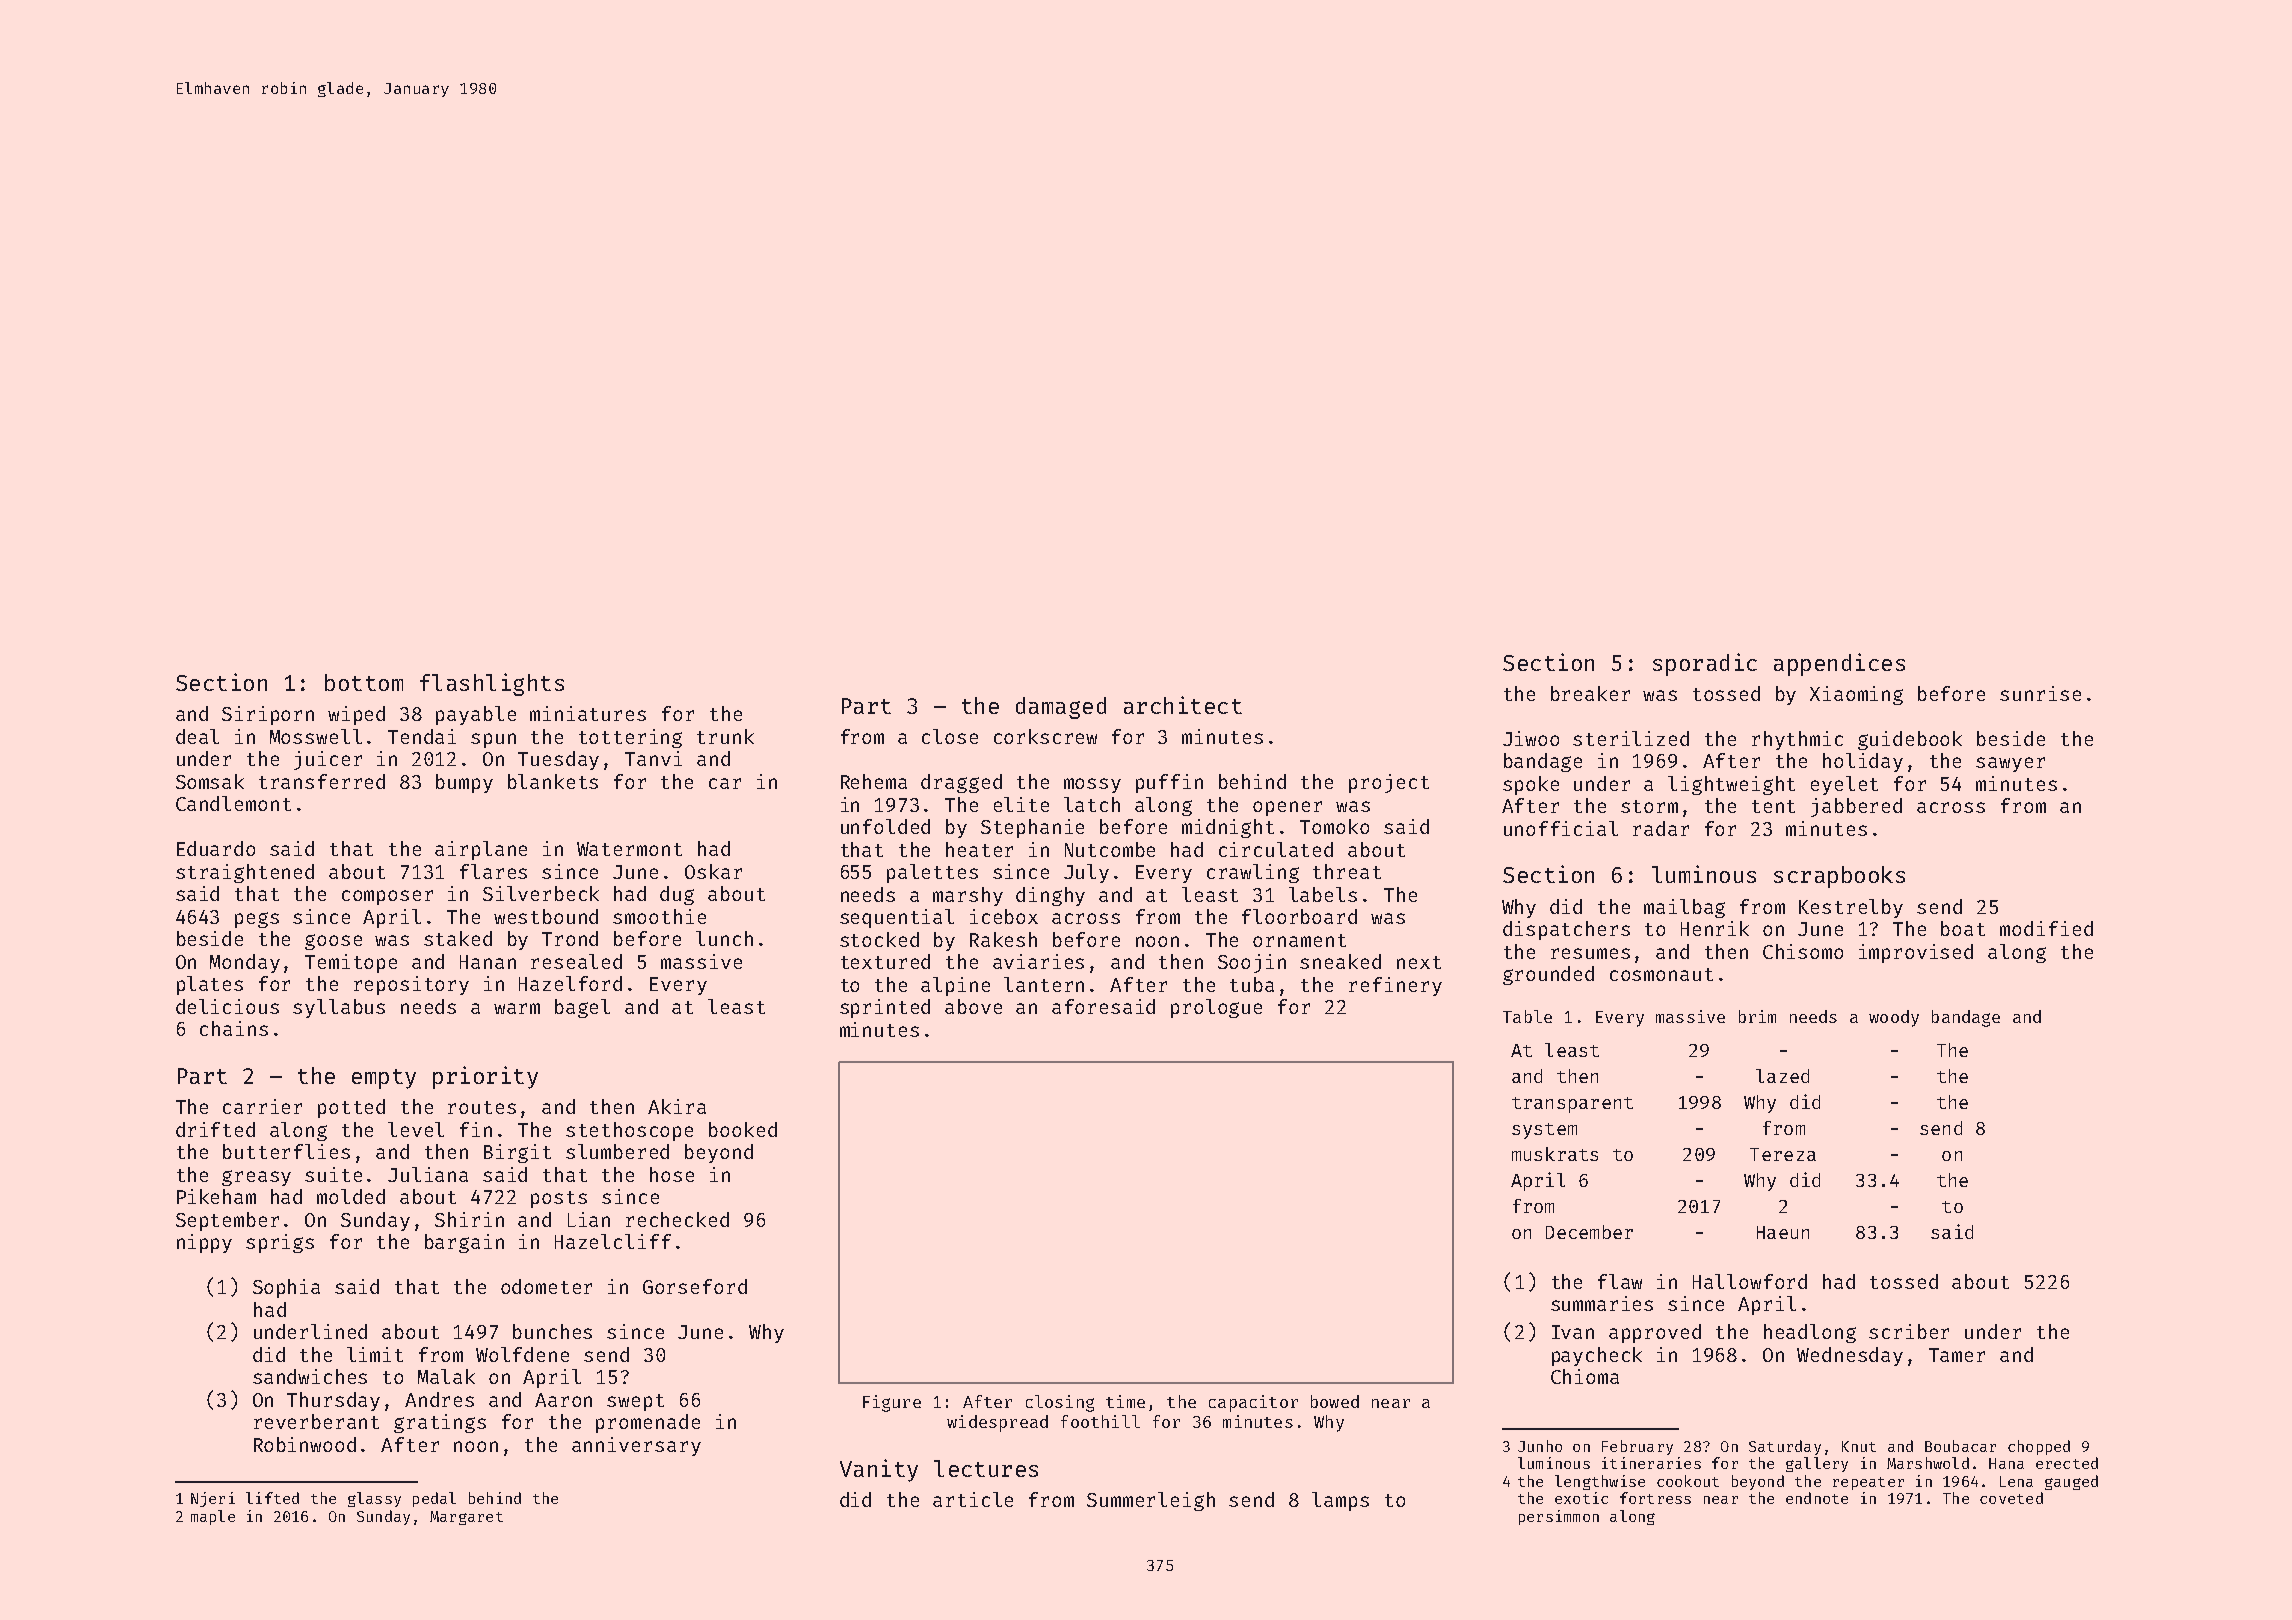  Describe the element at coordinates (1021, 804) in the document. I see `elite` at that location.
